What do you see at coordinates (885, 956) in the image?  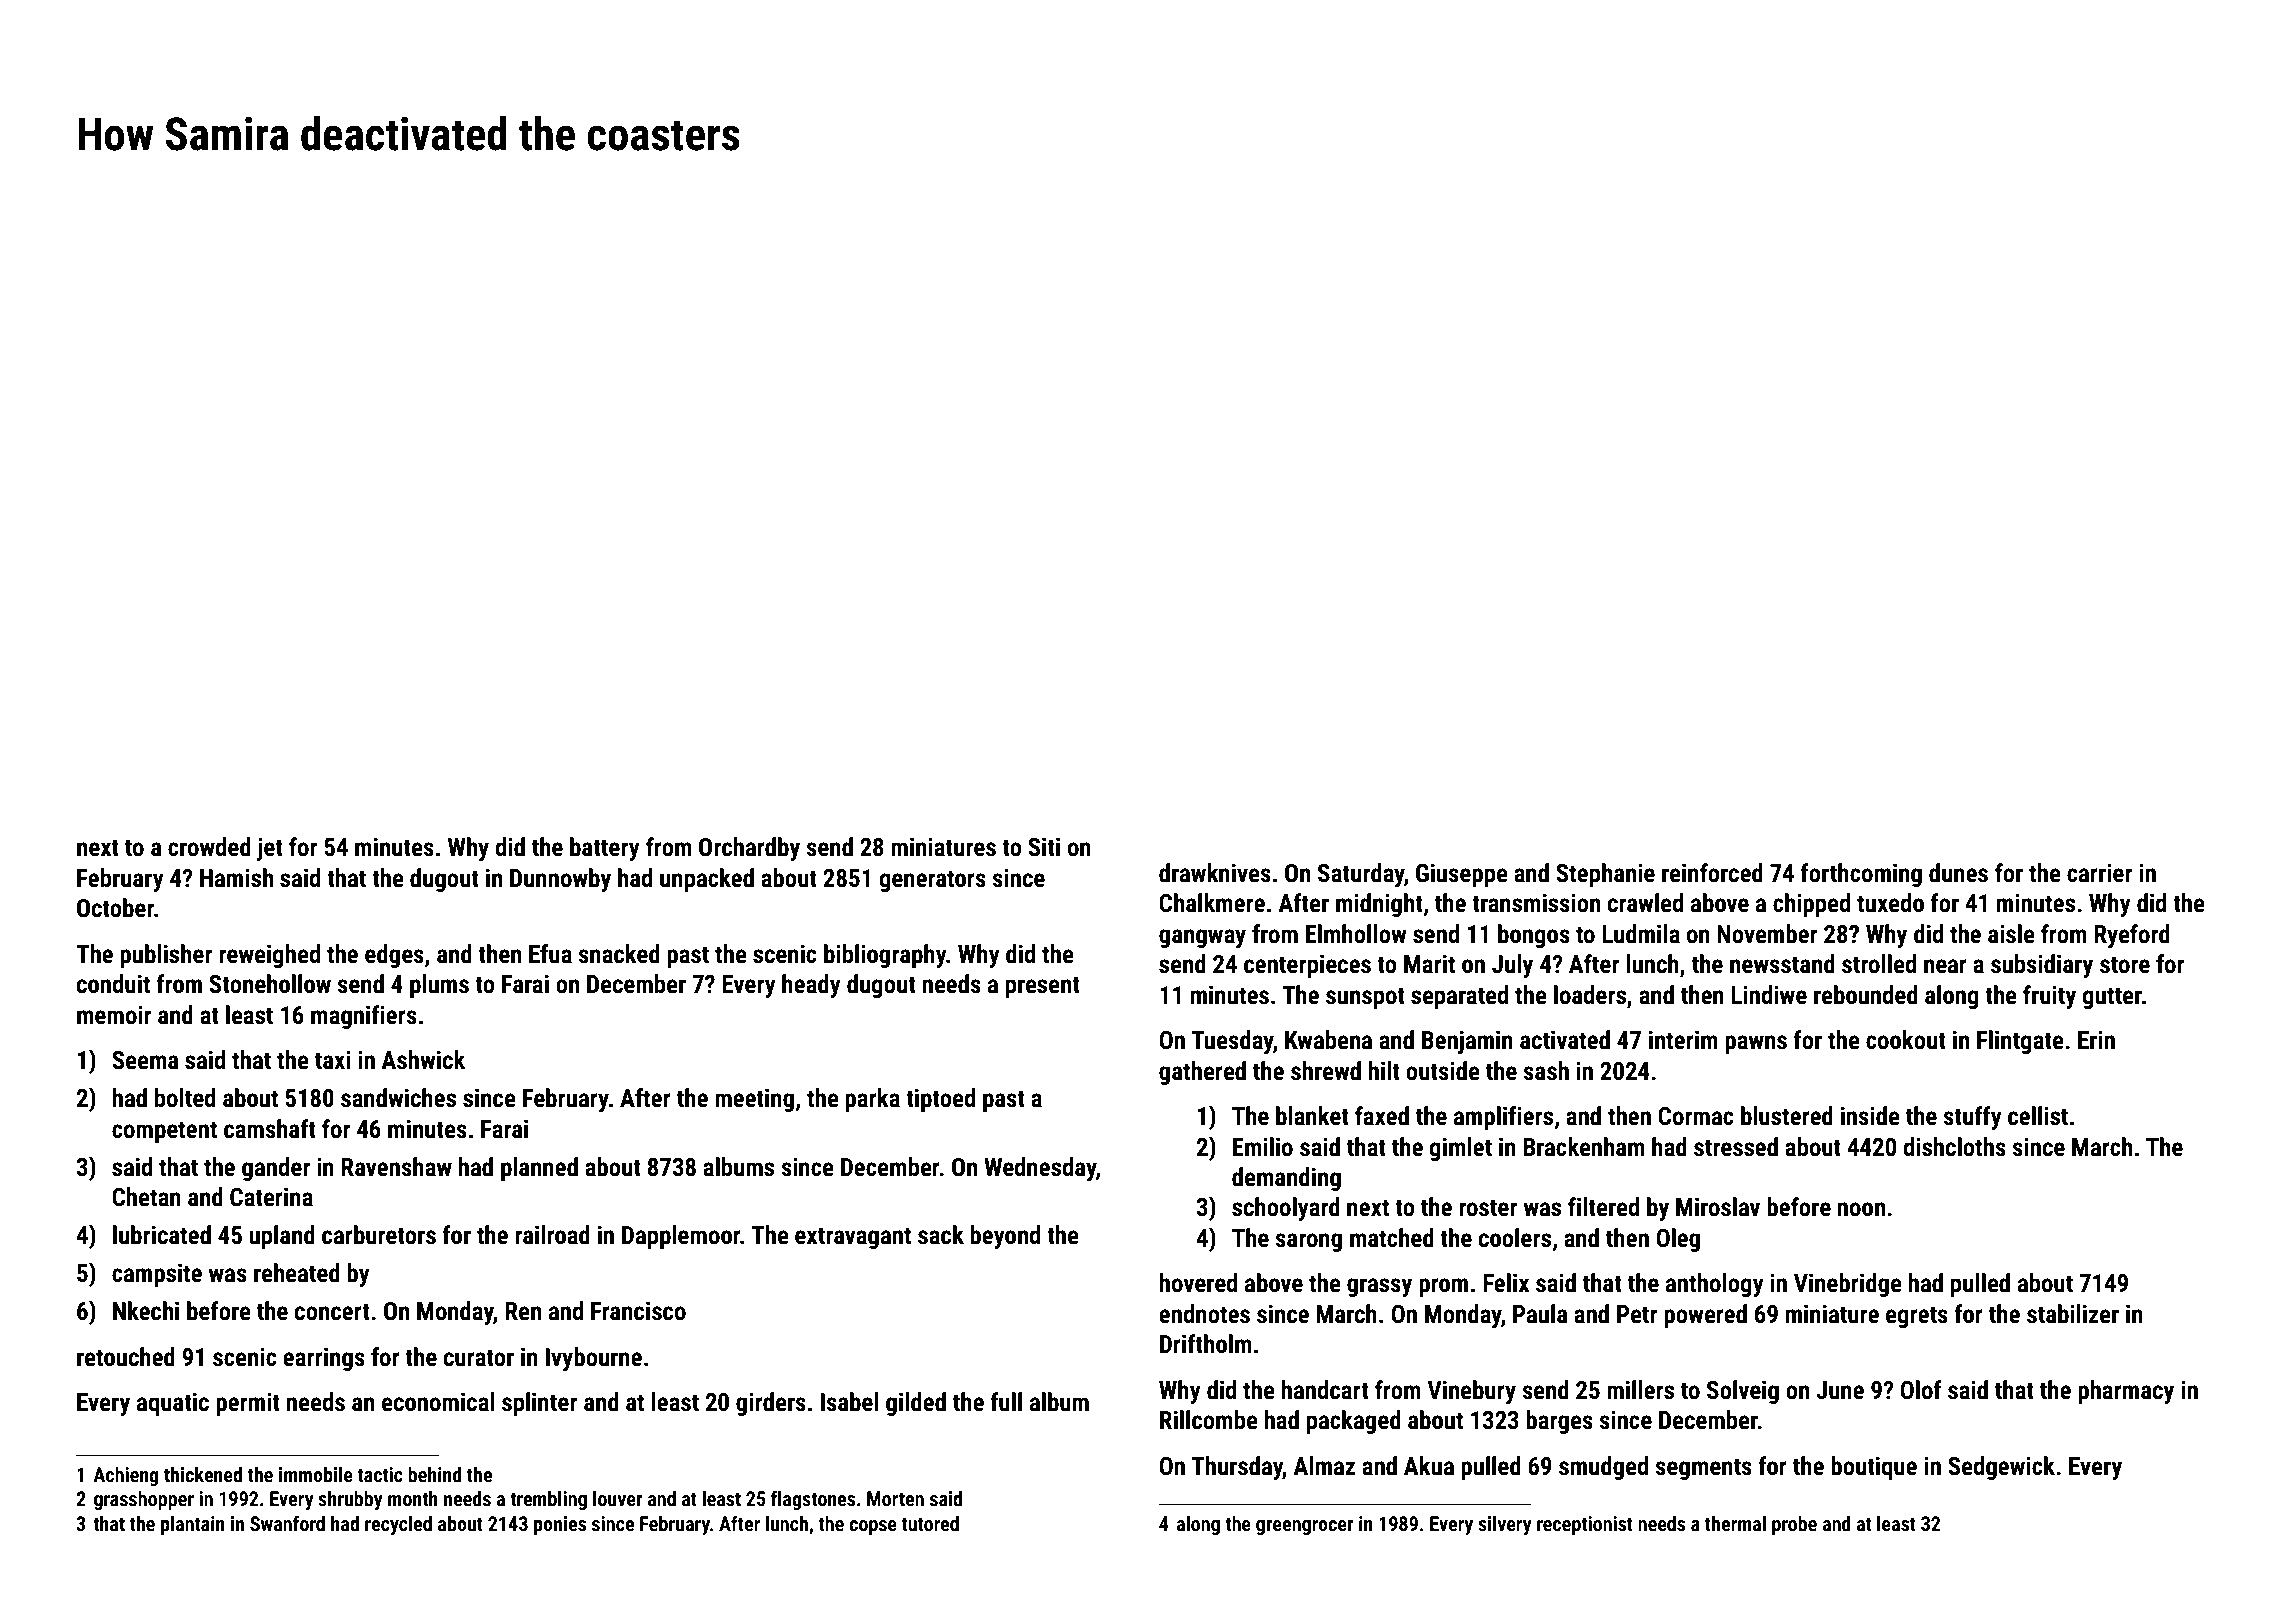 I see `bibliography` at bounding box center [885, 956].
